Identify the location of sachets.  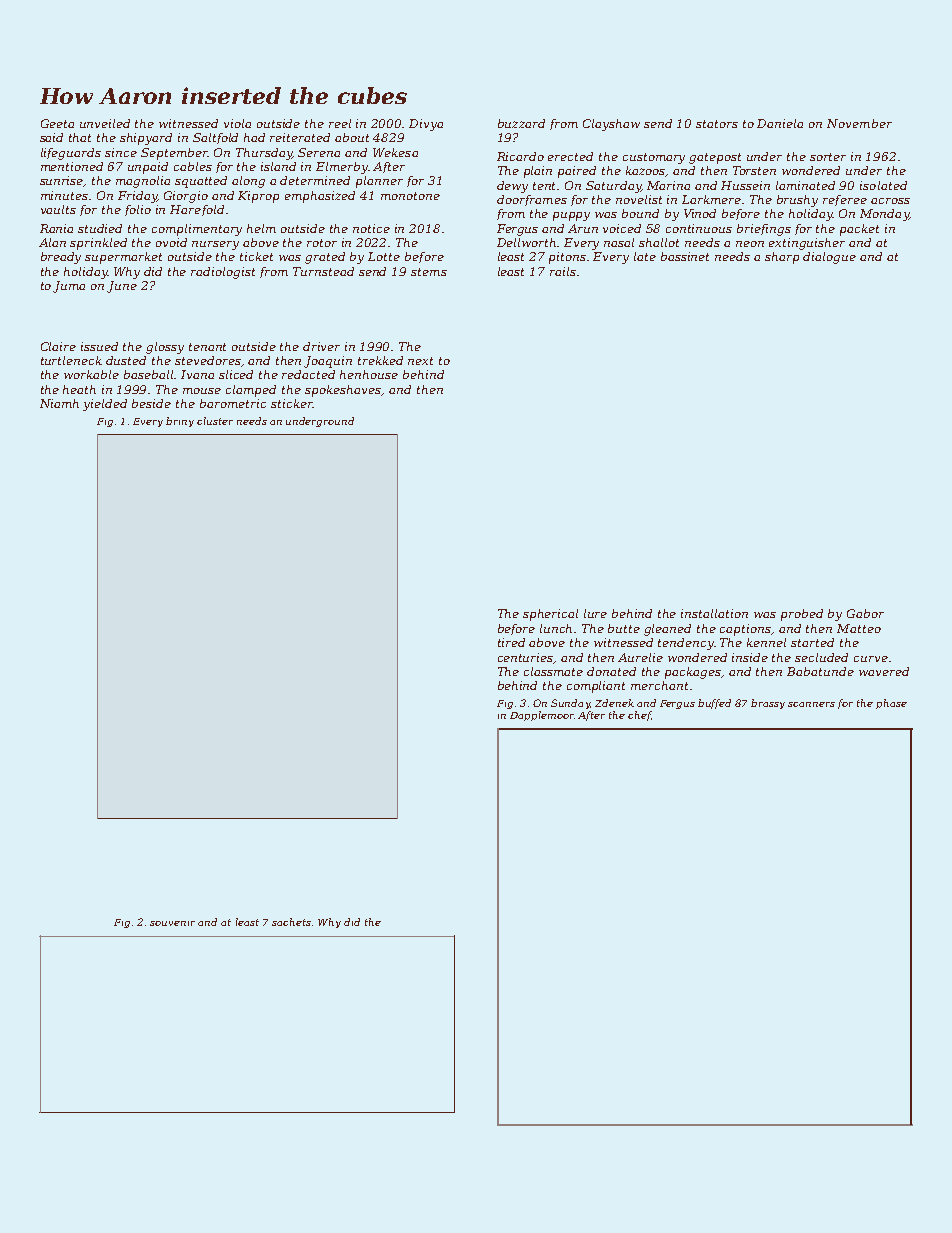
(291, 922).
